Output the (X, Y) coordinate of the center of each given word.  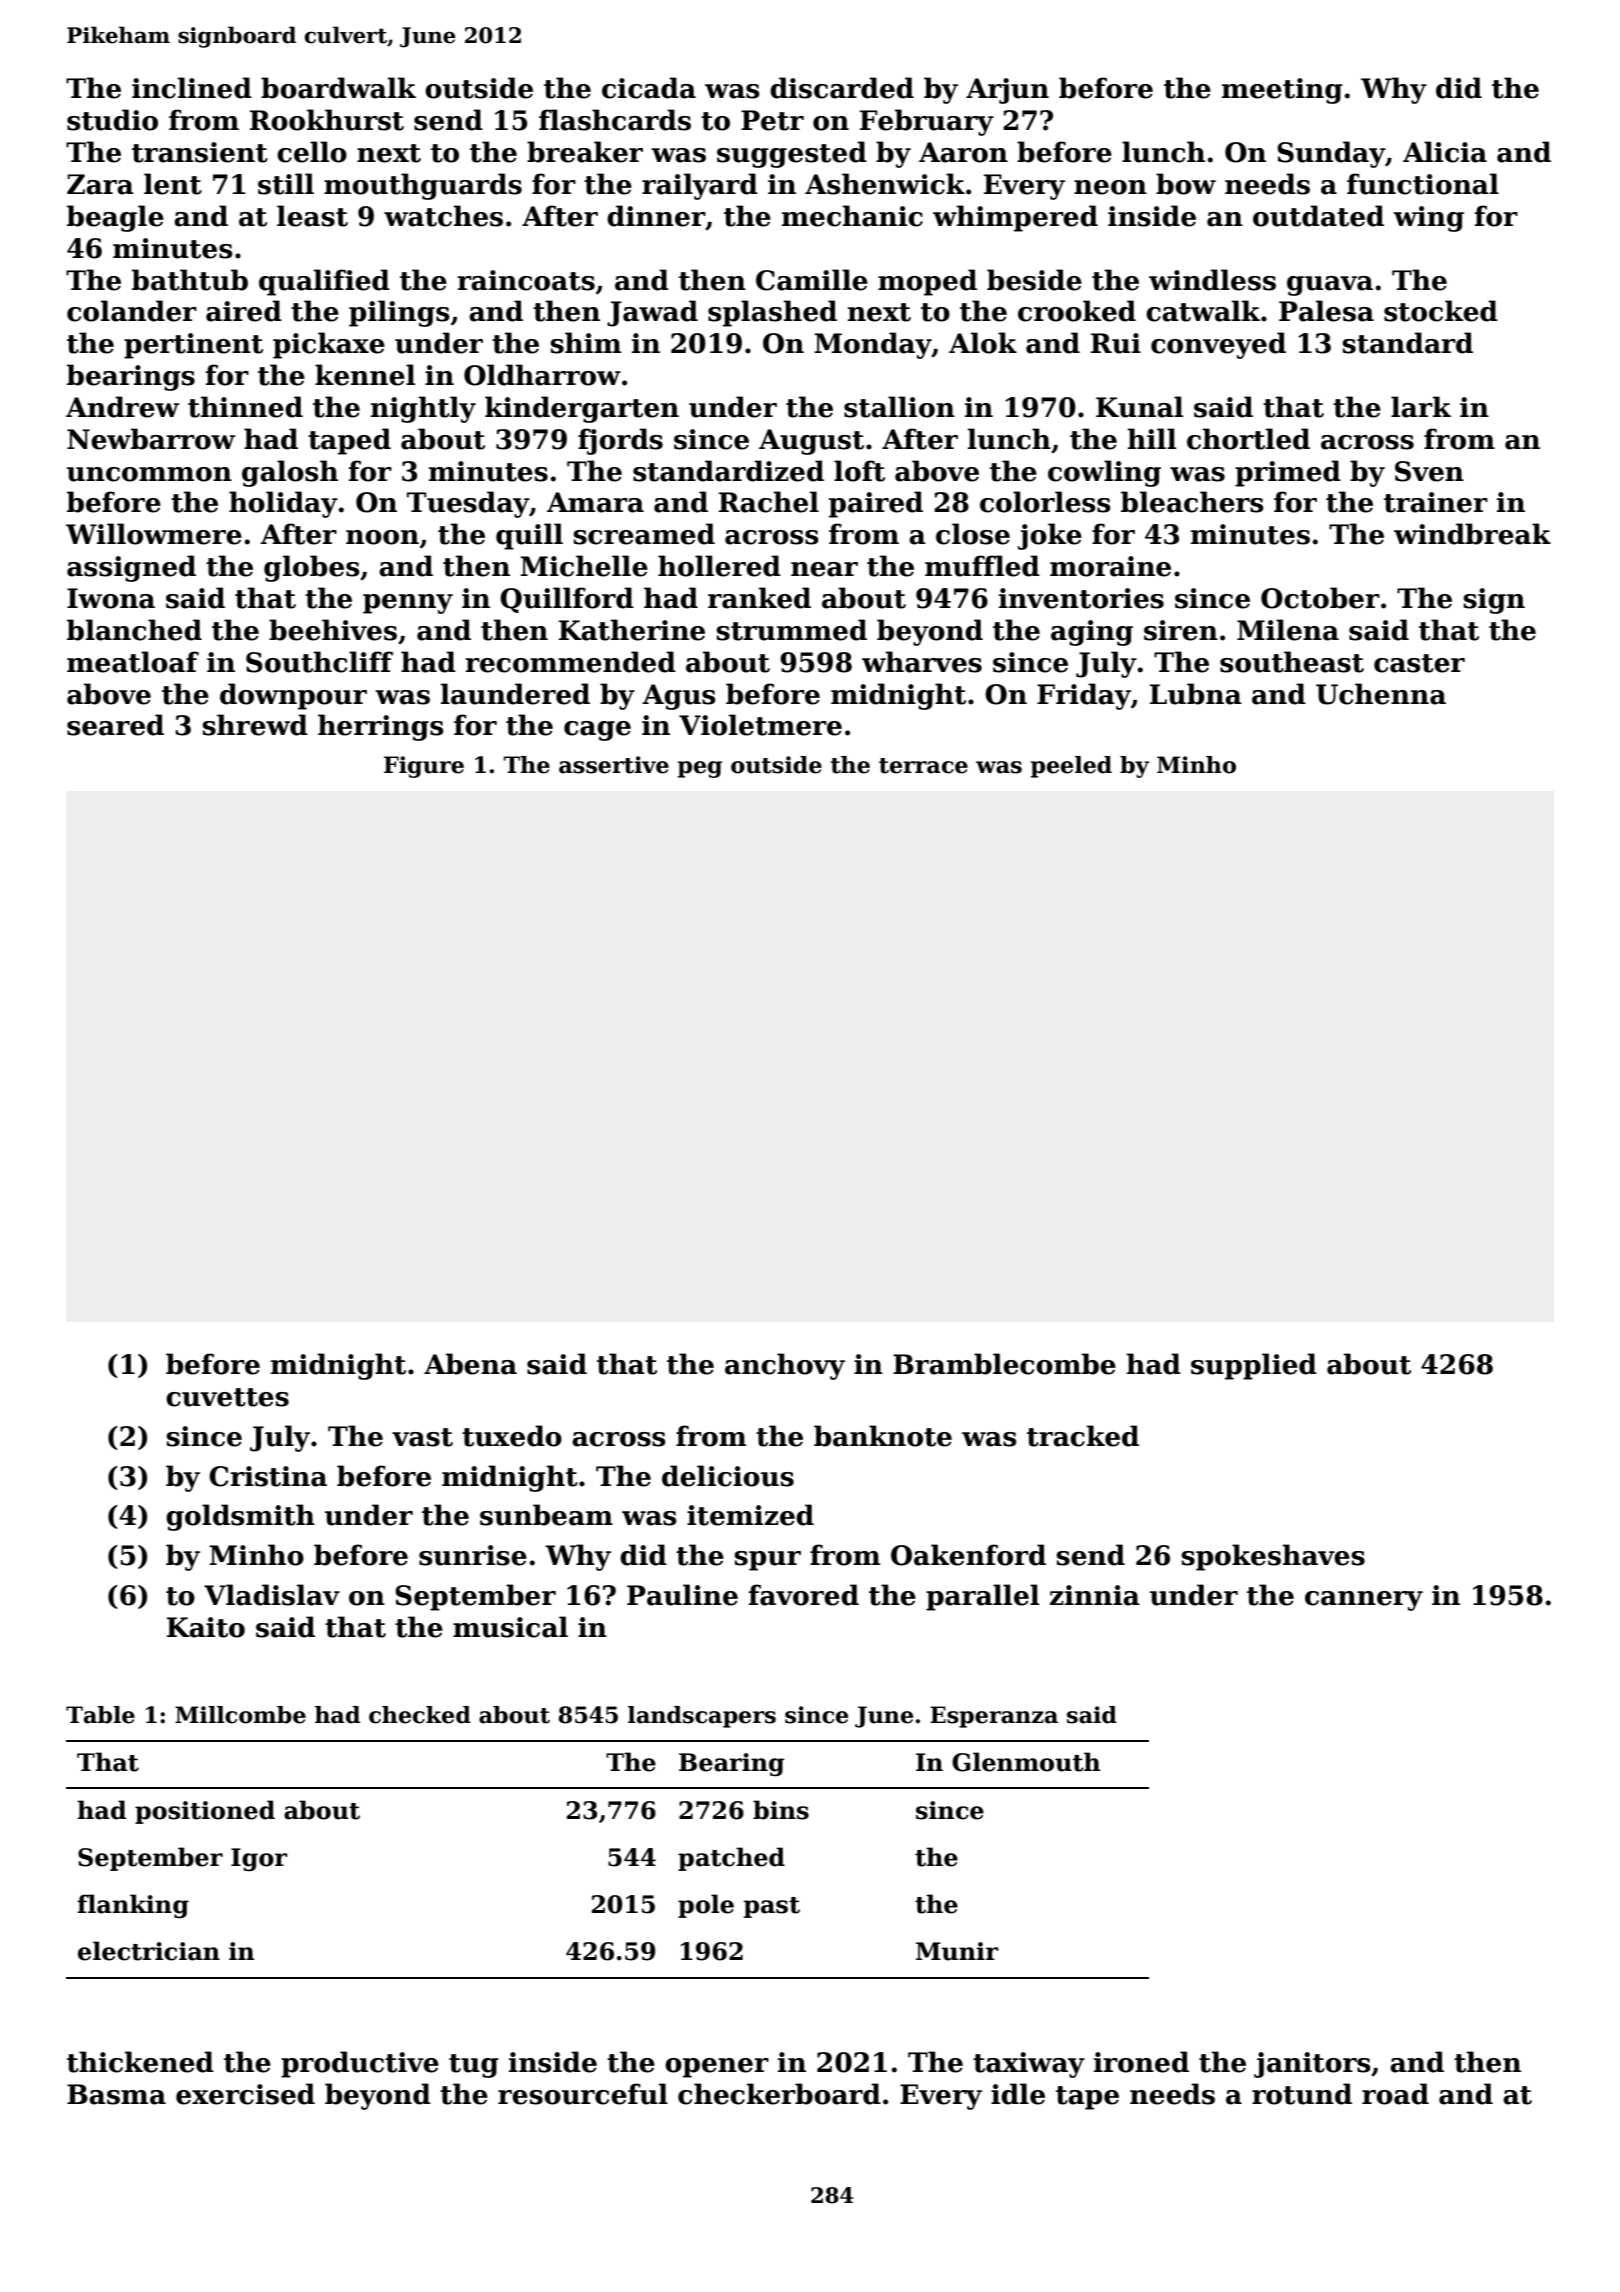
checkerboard (779, 2094)
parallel (982, 1597)
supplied (1254, 1366)
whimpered (1015, 218)
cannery (1364, 1601)
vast (422, 1437)
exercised (245, 2094)
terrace (923, 766)
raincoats (526, 280)
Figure (424, 767)
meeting (1282, 91)
